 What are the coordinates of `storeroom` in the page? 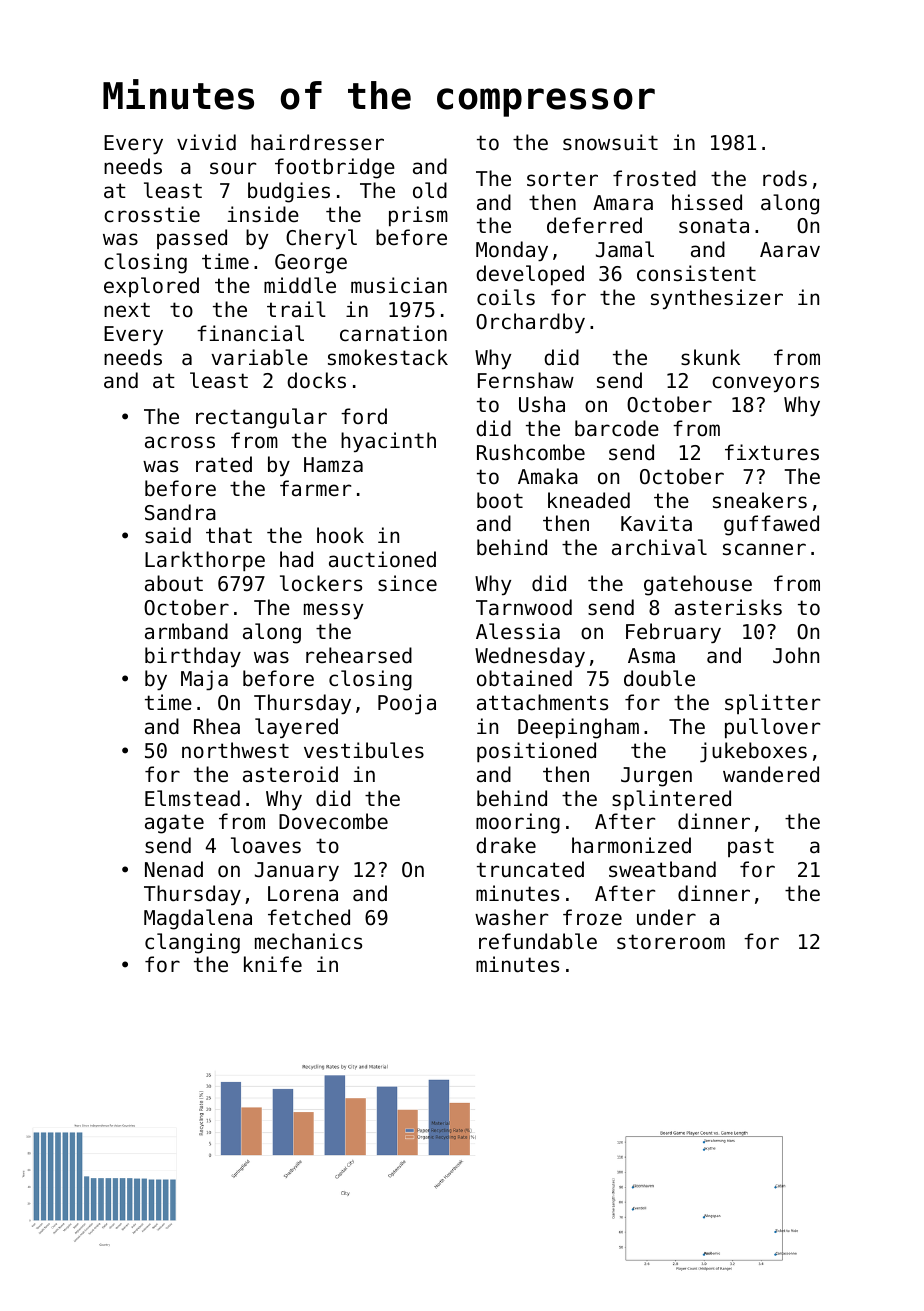 It's located at (671, 942).
